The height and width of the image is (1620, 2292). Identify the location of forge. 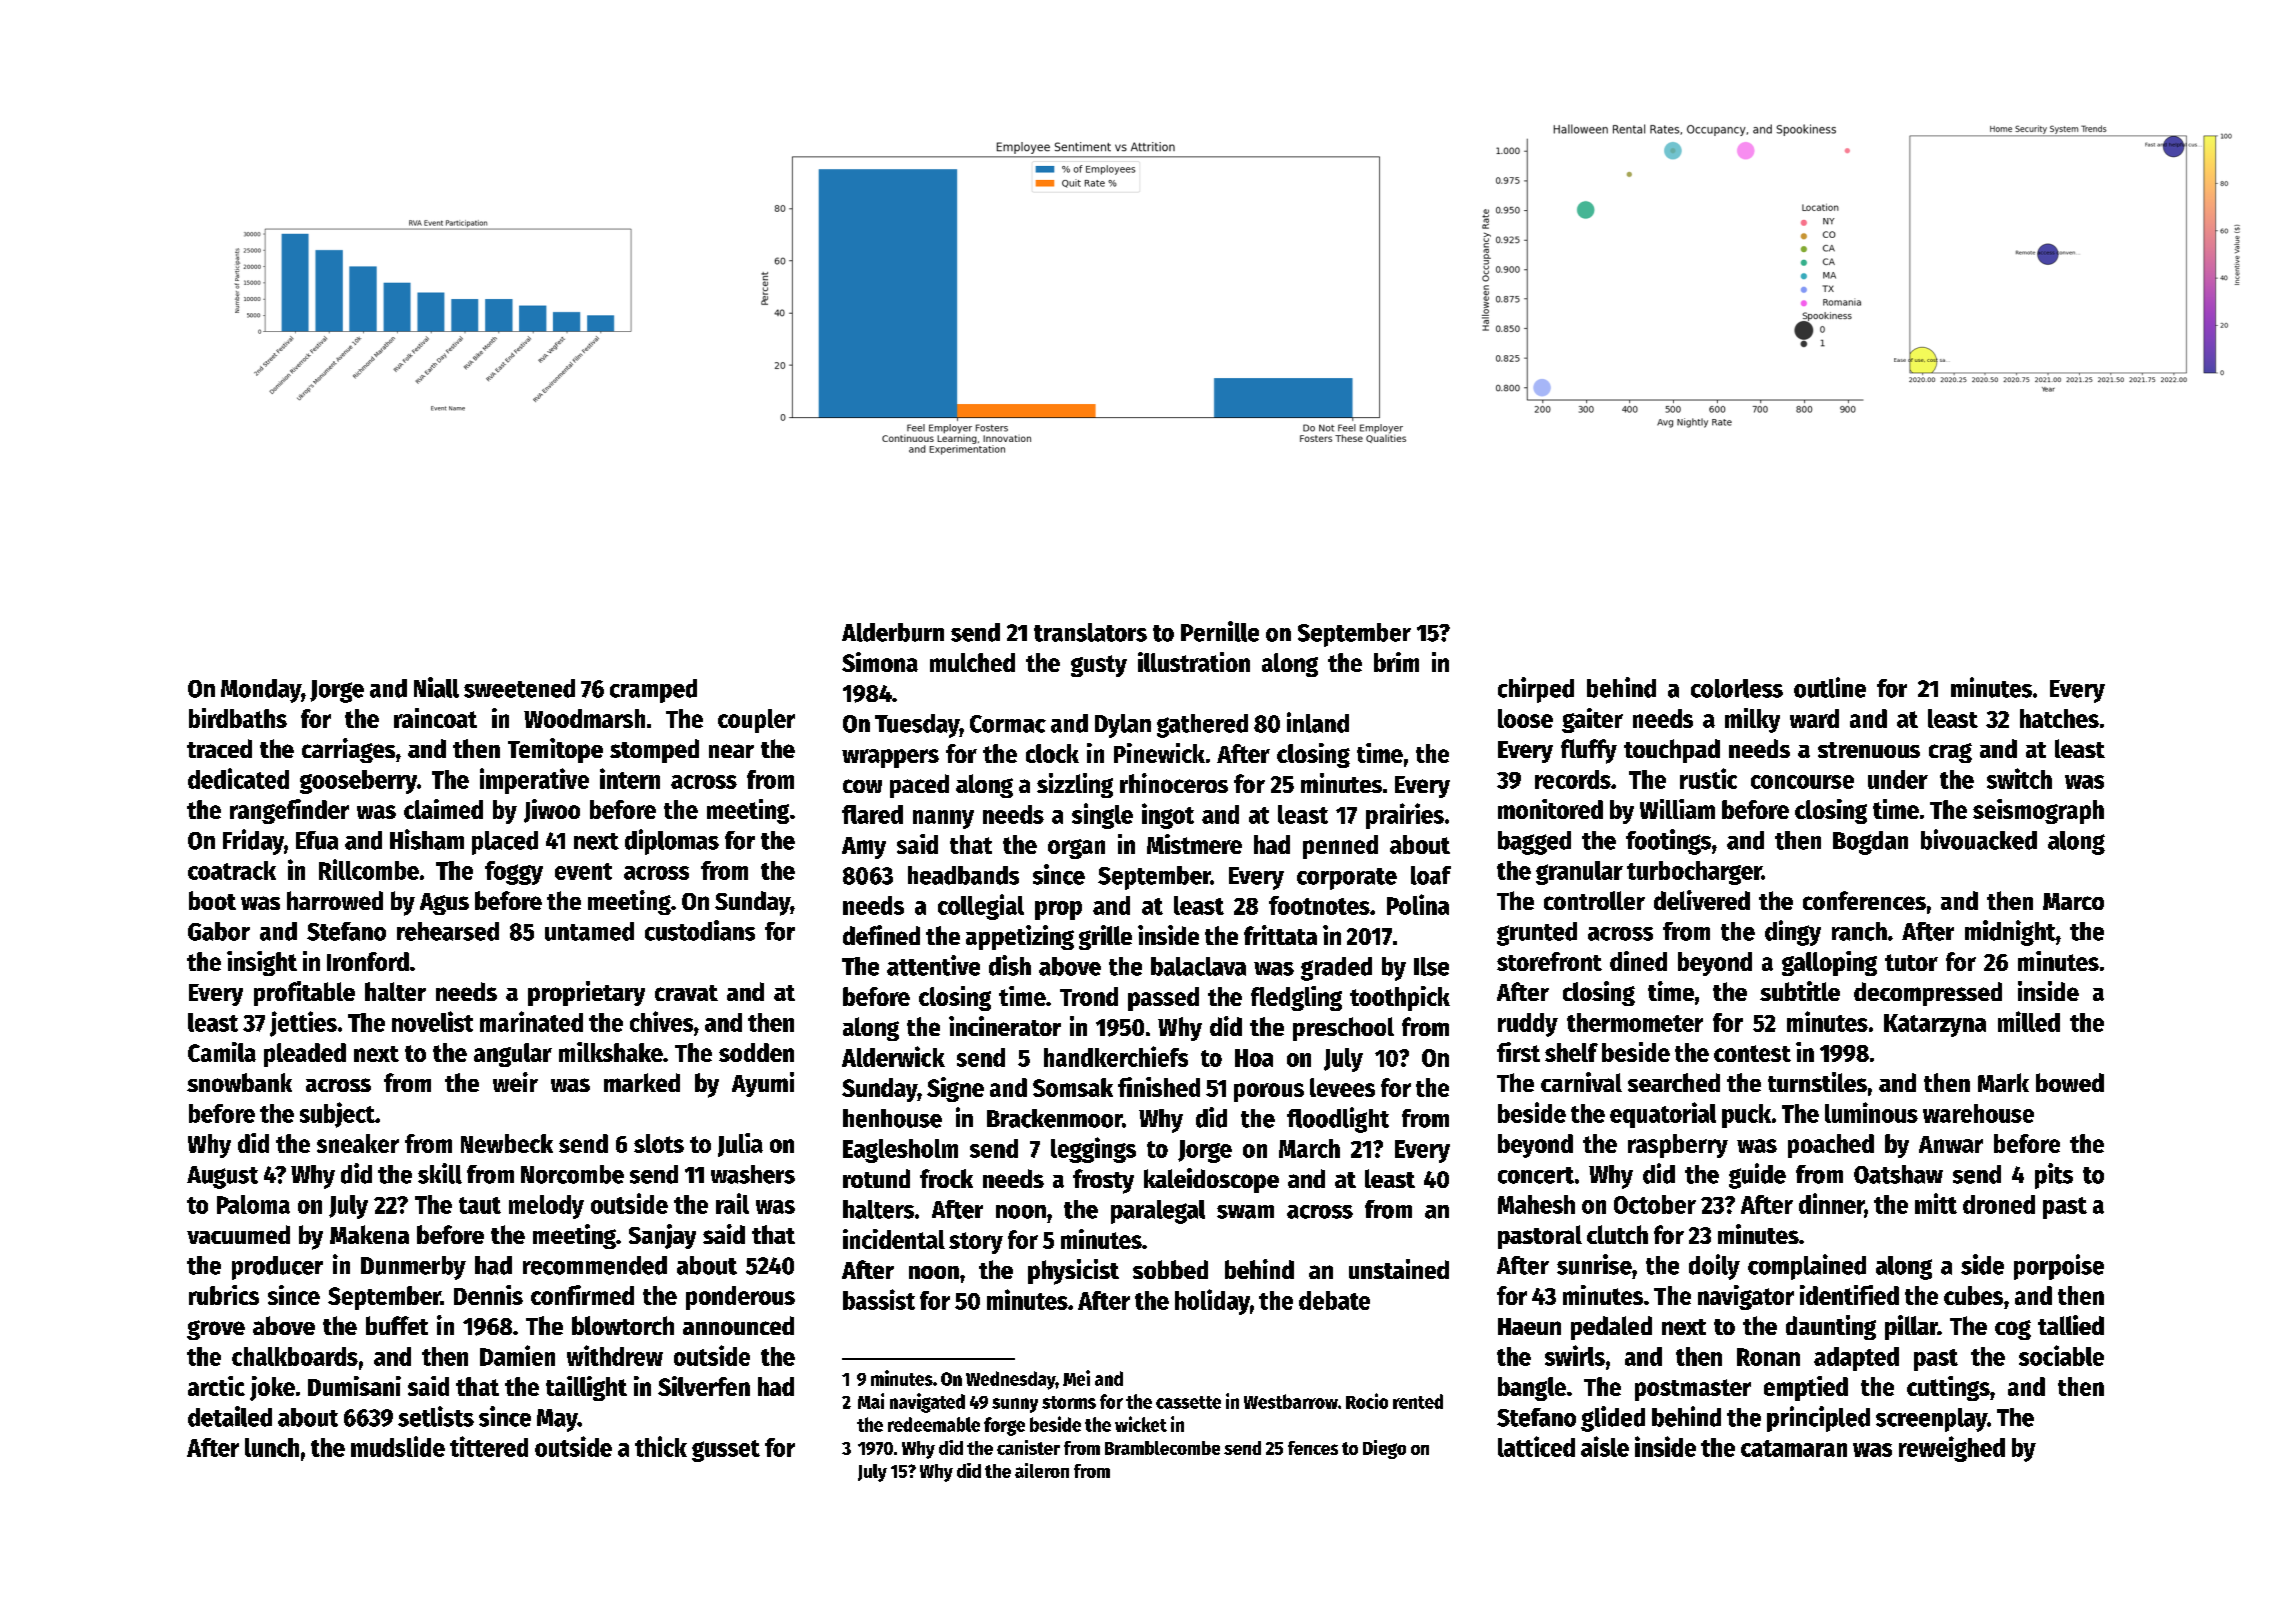
(1004, 1426).
